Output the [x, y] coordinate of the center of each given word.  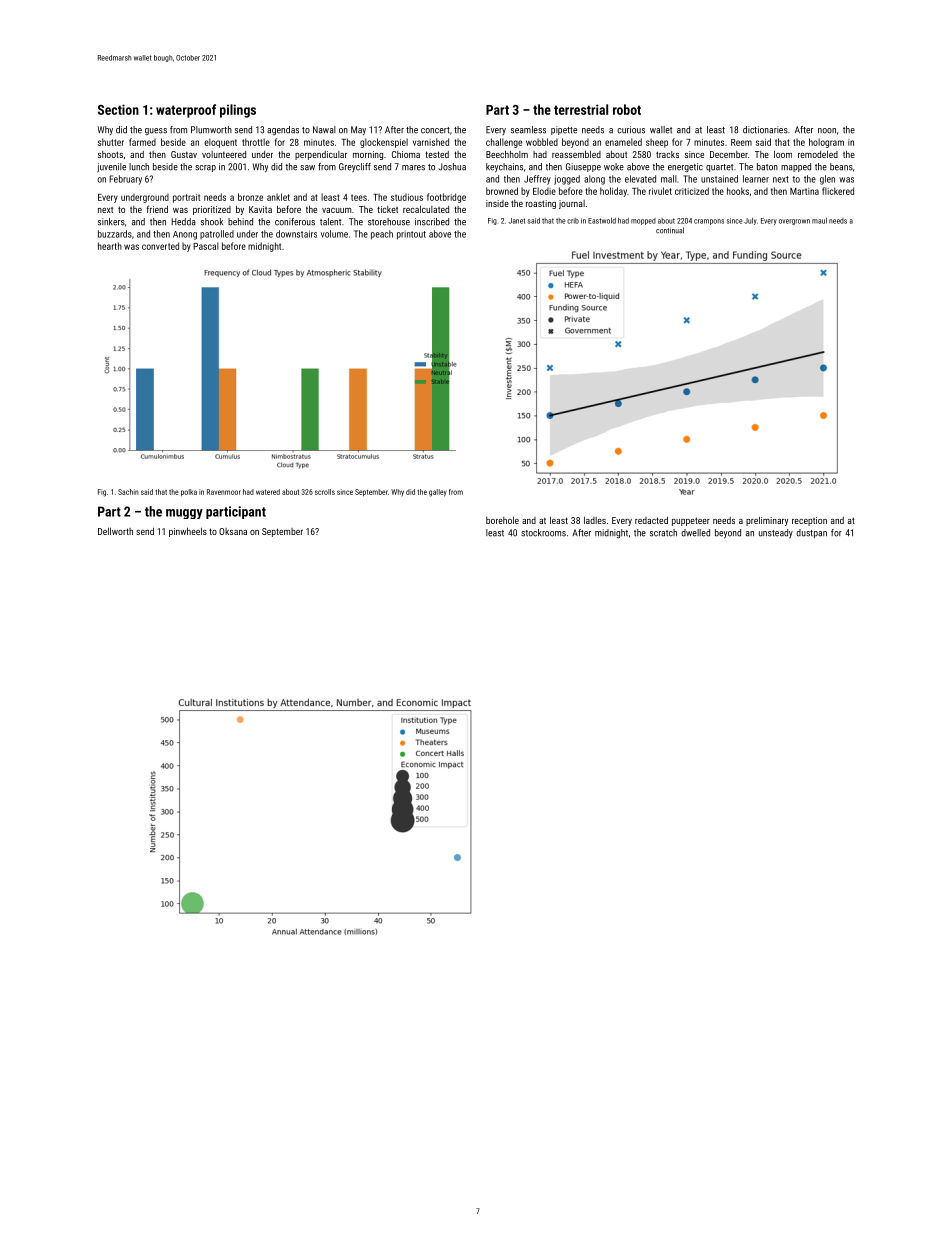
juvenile [111, 168]
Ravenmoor [224, 492]
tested [437, 154]
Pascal [206, 246]
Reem [741, 142]
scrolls [325, 492]
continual [670, 230]
